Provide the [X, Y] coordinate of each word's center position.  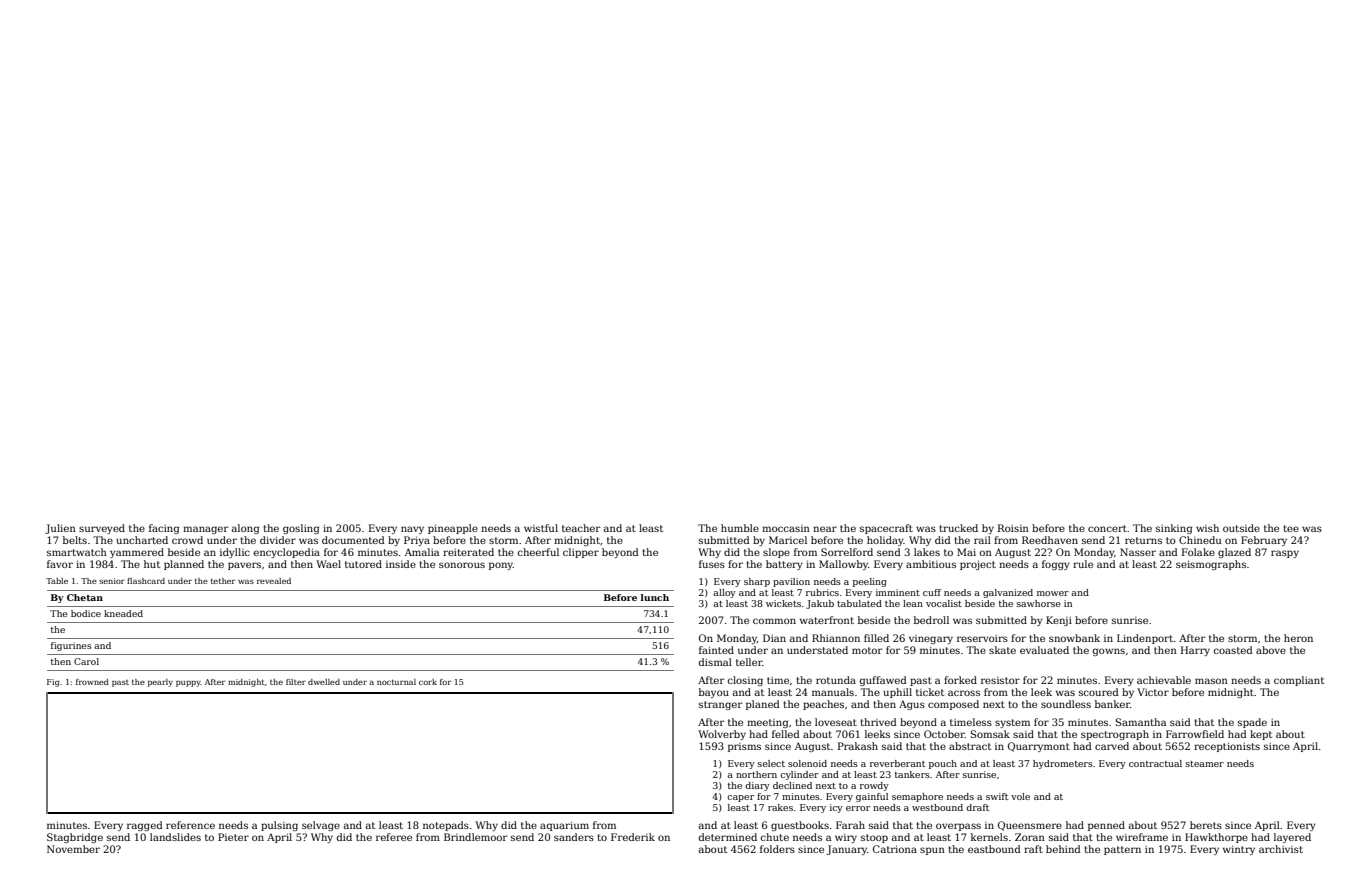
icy [836, 808]
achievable [1164, 680]
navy [412, 530]
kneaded [123, 613]
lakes [927, 552]
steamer [1205, 764]
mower [1053, 593]
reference [190, 825]
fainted [716, 650]
